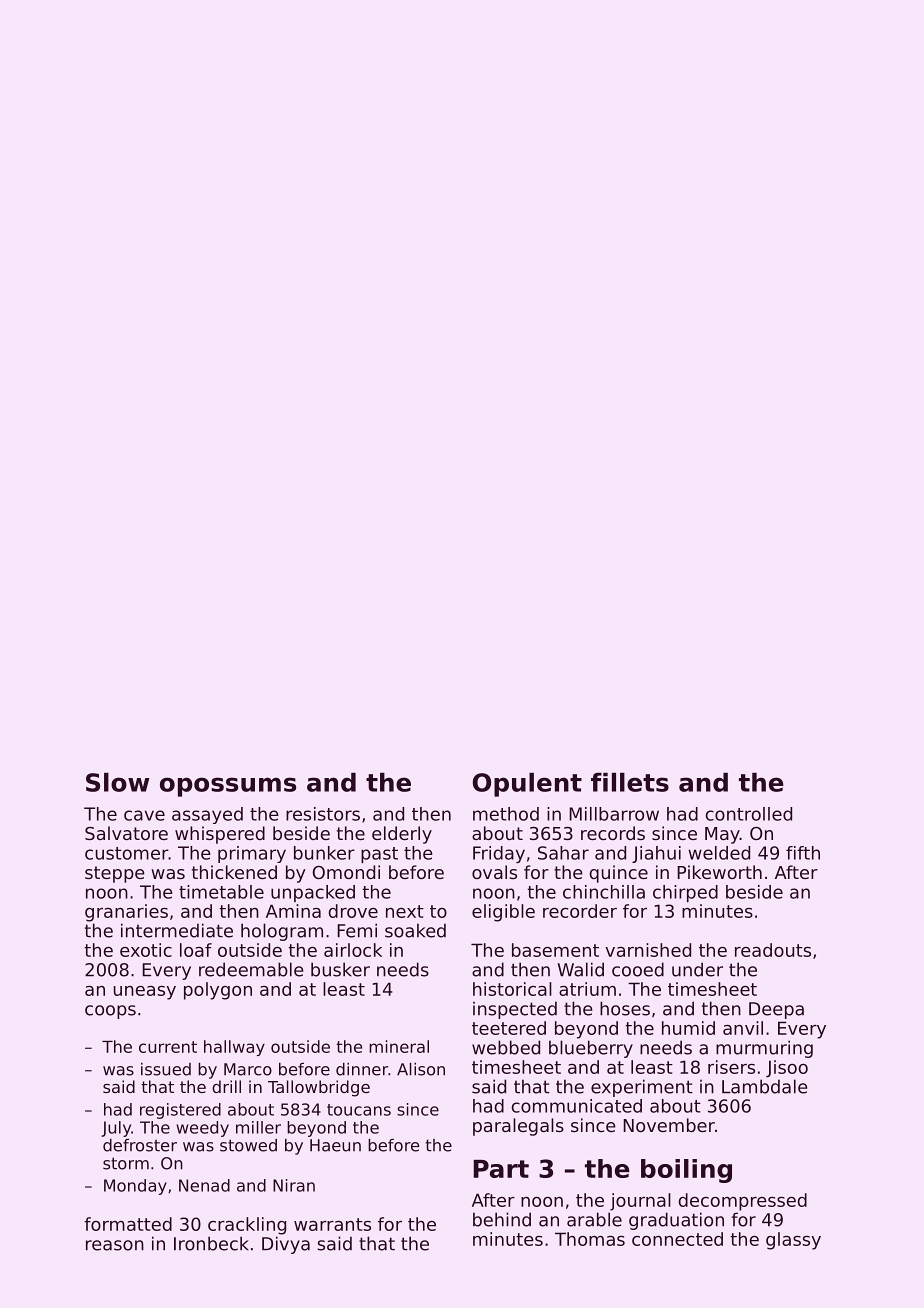  Describe the element at coordinates (527, 785) in the screenshot. I see `Opulent` at that location.
